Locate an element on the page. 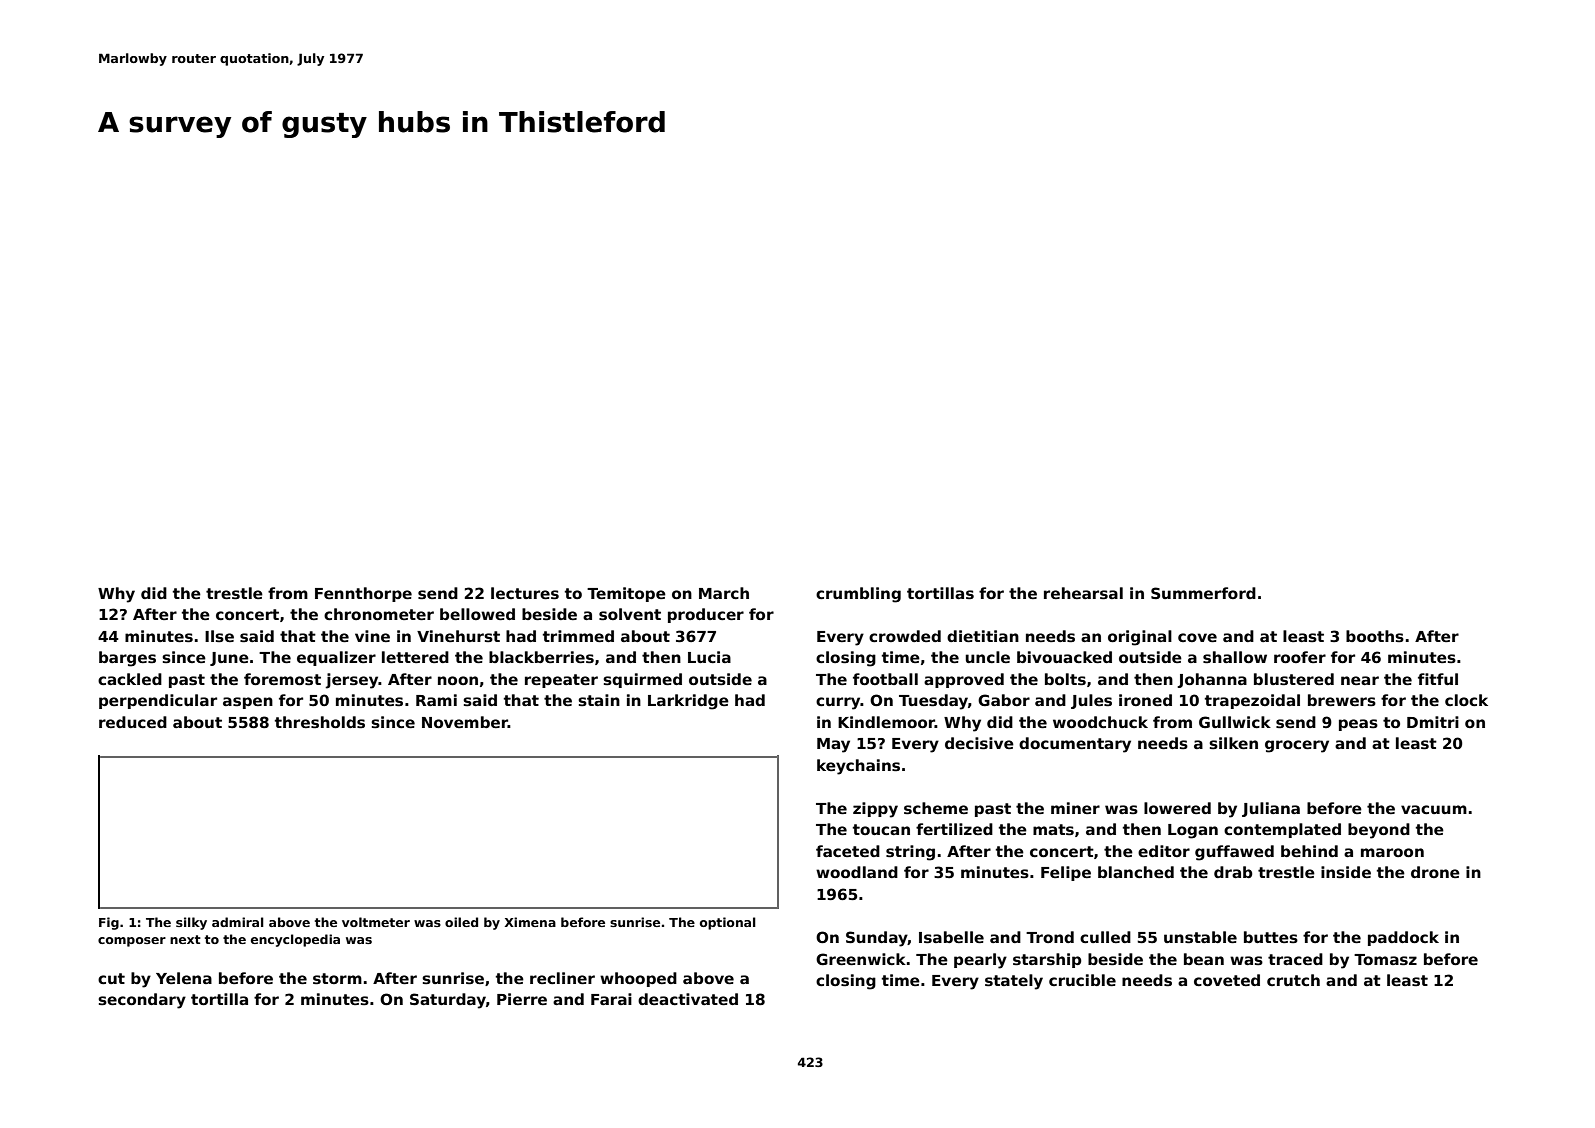 Image resolution: width=1595 pixels, height=1128 pixels. composer is located at coordinates (132, 942).
